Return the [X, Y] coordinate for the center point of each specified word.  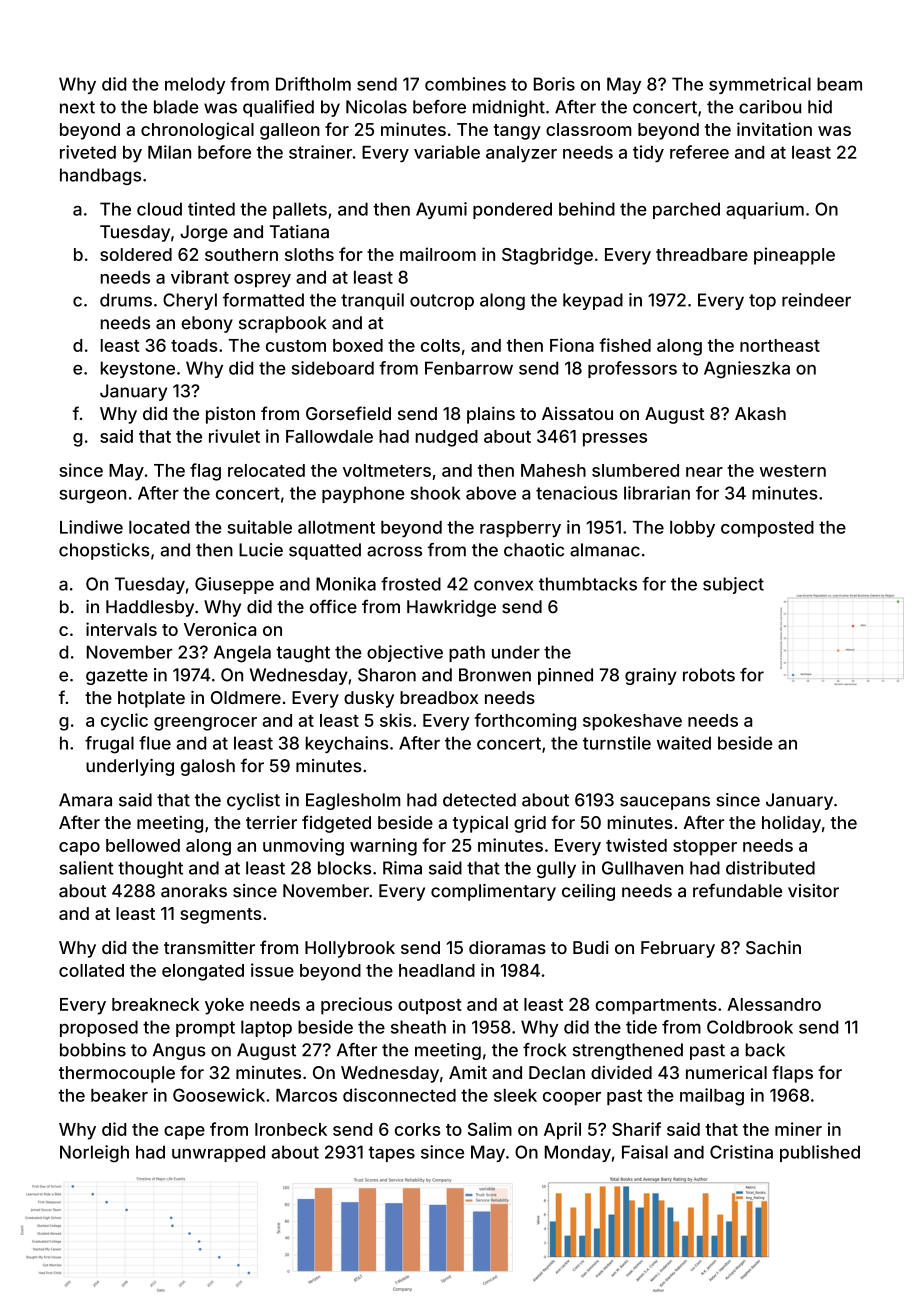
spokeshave [632, 722]
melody [195, 85]
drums [126, 300]
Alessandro [774, 1004]
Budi [591, 947]
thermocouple [117, 1074]
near [704, 472]
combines [465, 84]
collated [91, 970]
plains [491, 415]
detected [479, 800]
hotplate [151, 699]
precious [356, 1006]
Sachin [773, 947]
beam [839, 84]
